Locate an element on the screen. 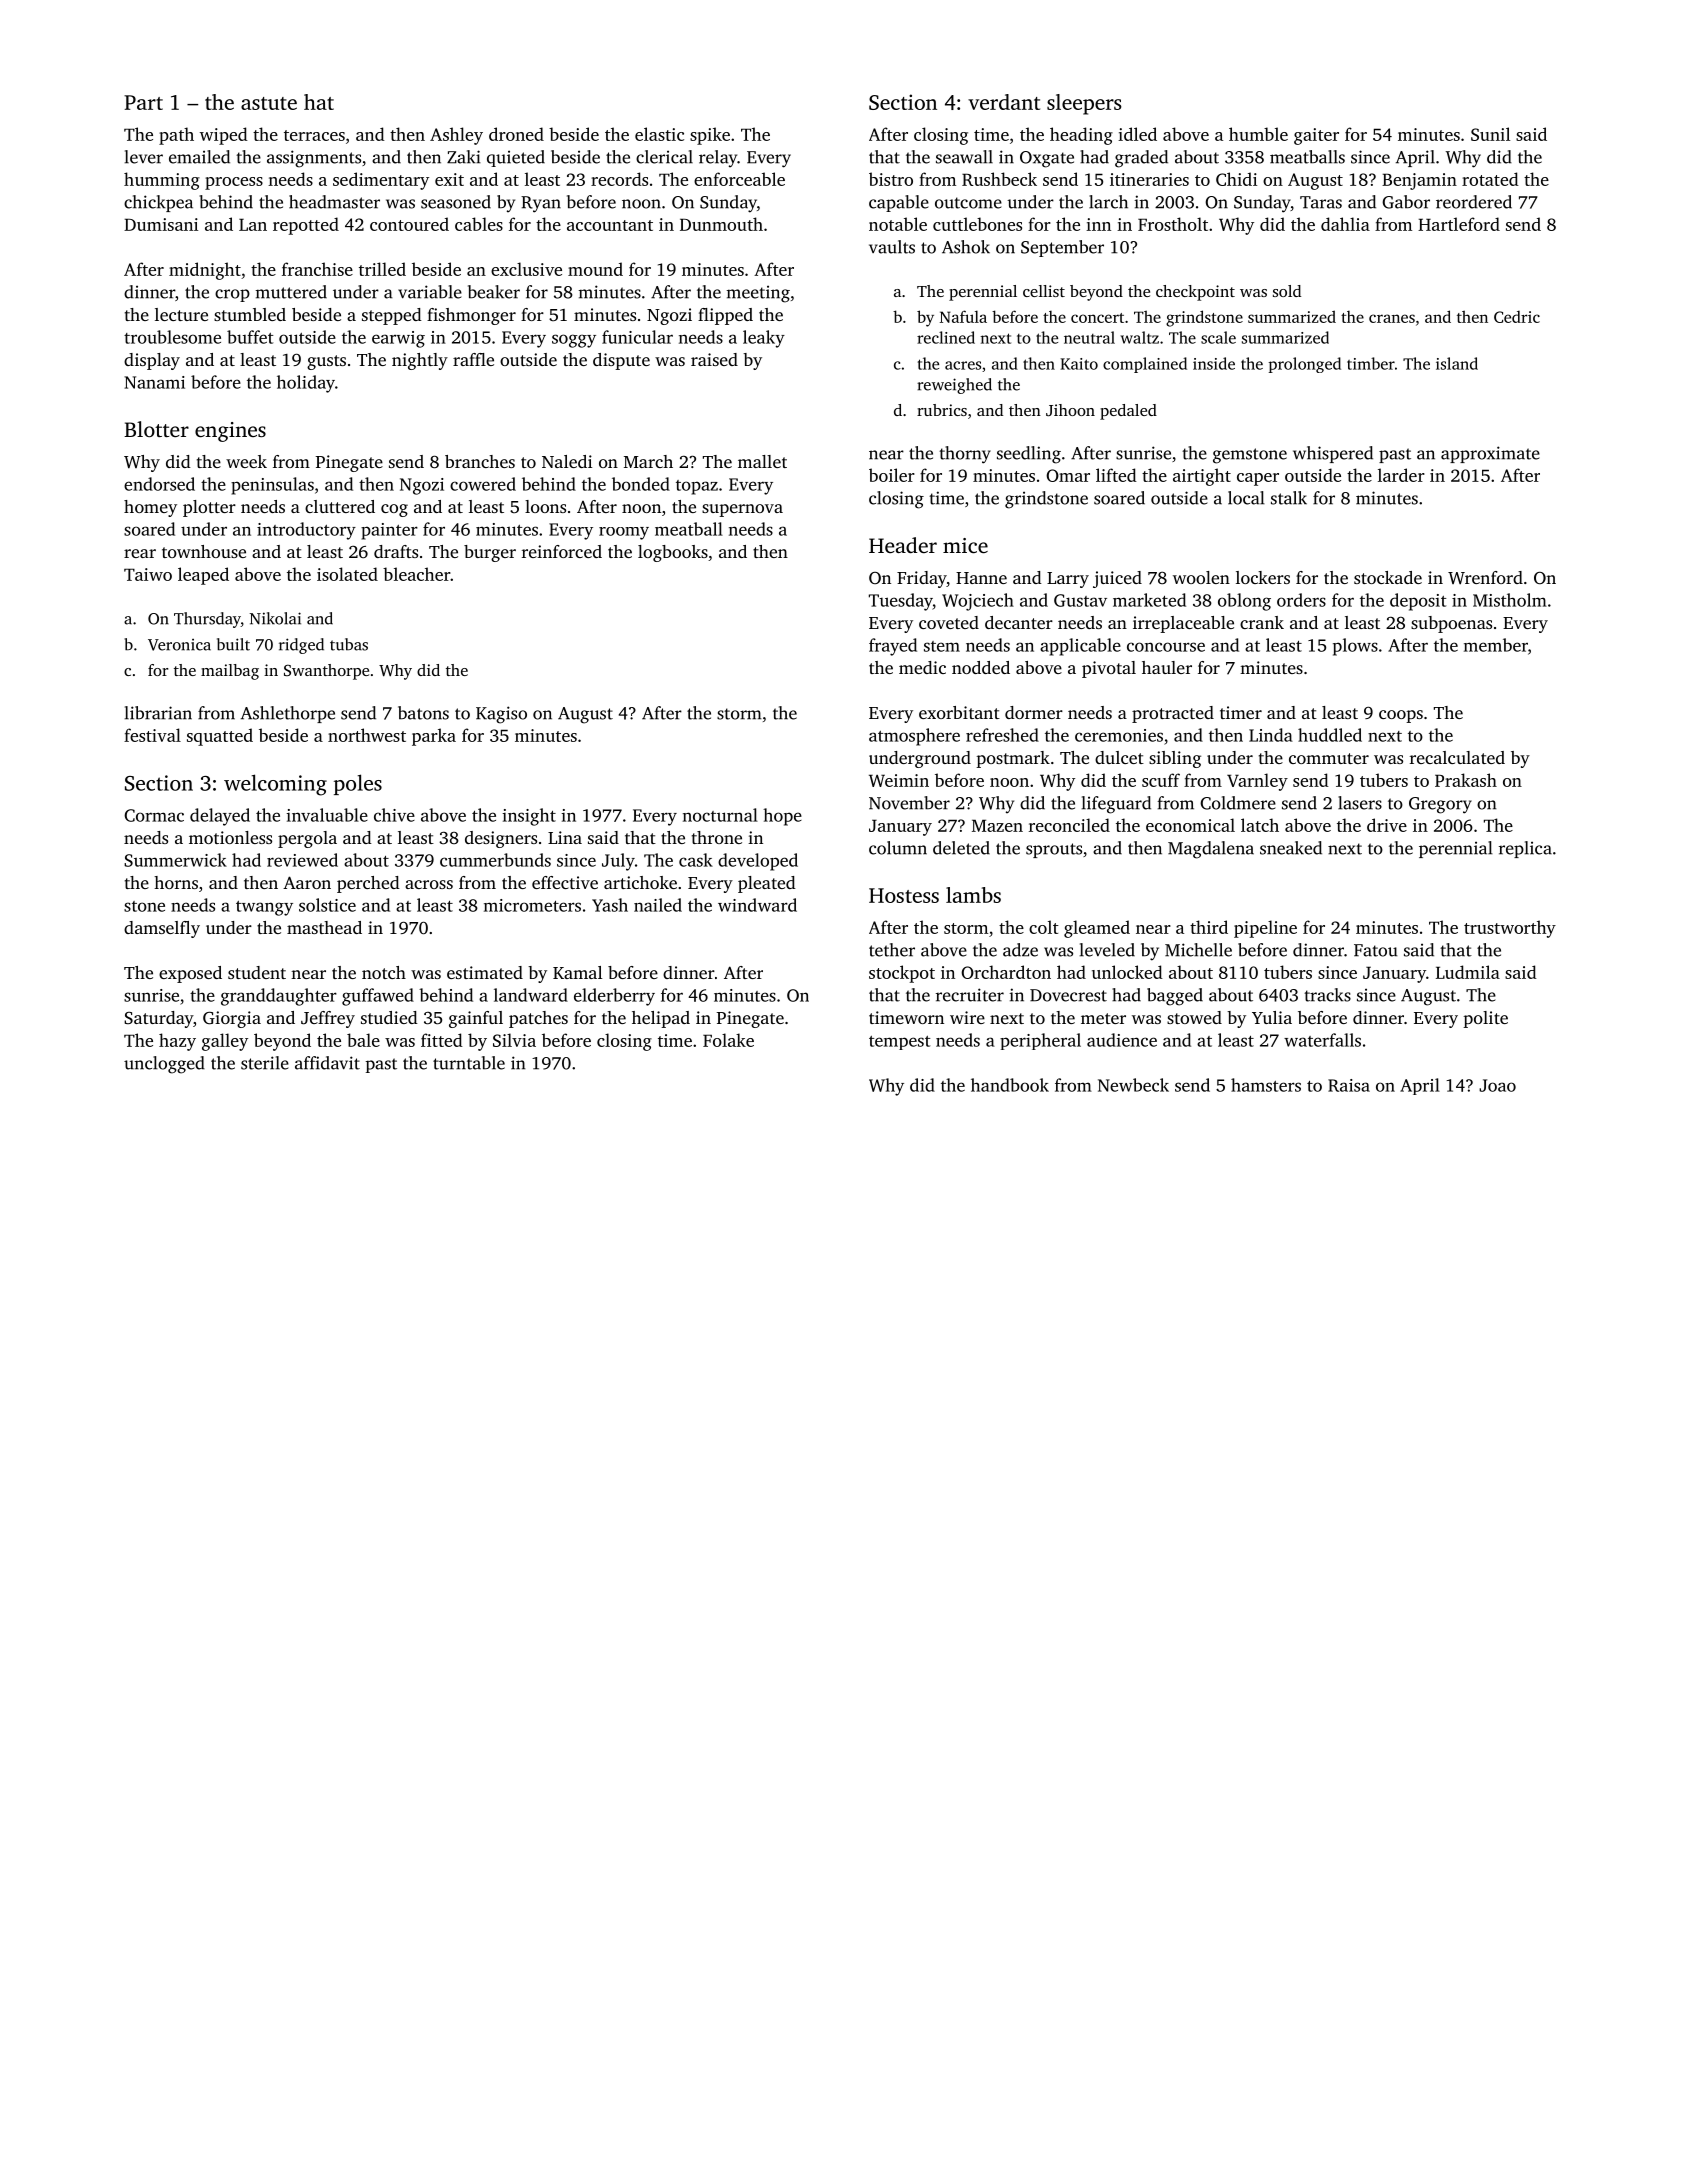  neutral is located at coordinates (1089, 337).
